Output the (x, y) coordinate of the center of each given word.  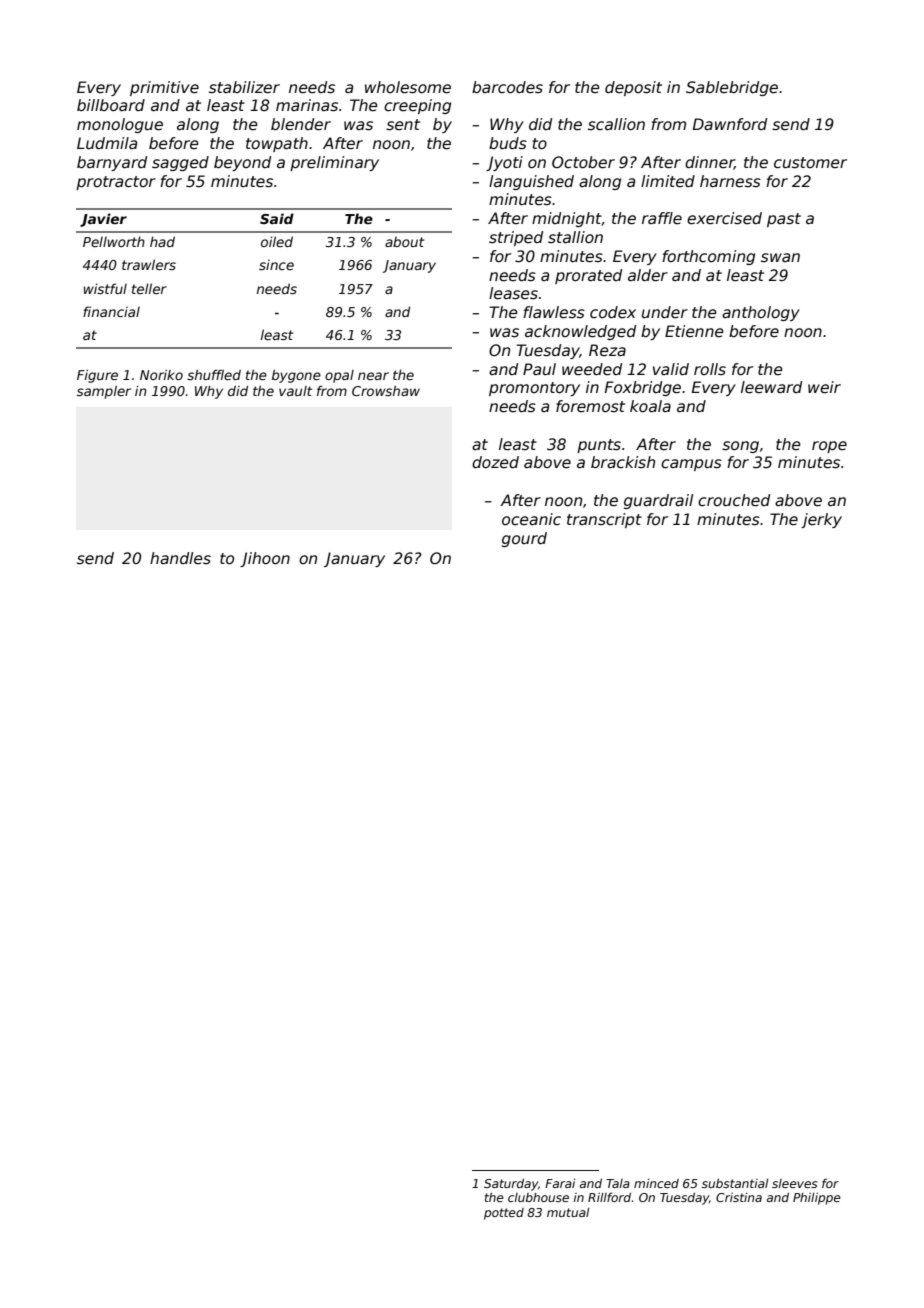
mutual (568, 1212)
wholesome (408, 87)
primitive (164, 88)
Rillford (609, 1197)
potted (504, 1214)
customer (810, 163)
